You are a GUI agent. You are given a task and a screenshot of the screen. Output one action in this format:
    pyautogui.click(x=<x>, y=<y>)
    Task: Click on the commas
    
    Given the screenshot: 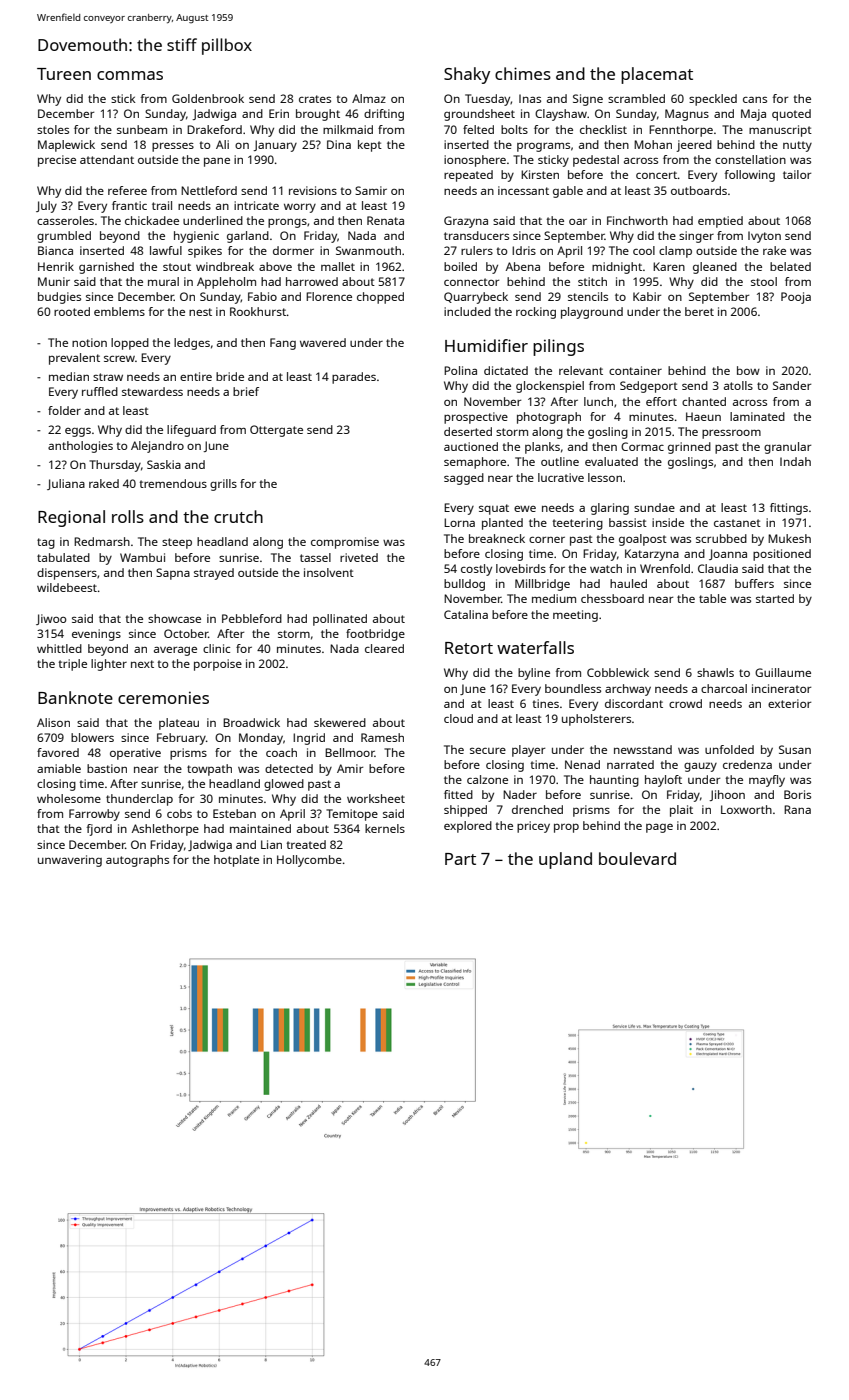 What is the action you would take?
    pyautogui.click(x=130, y=75)
